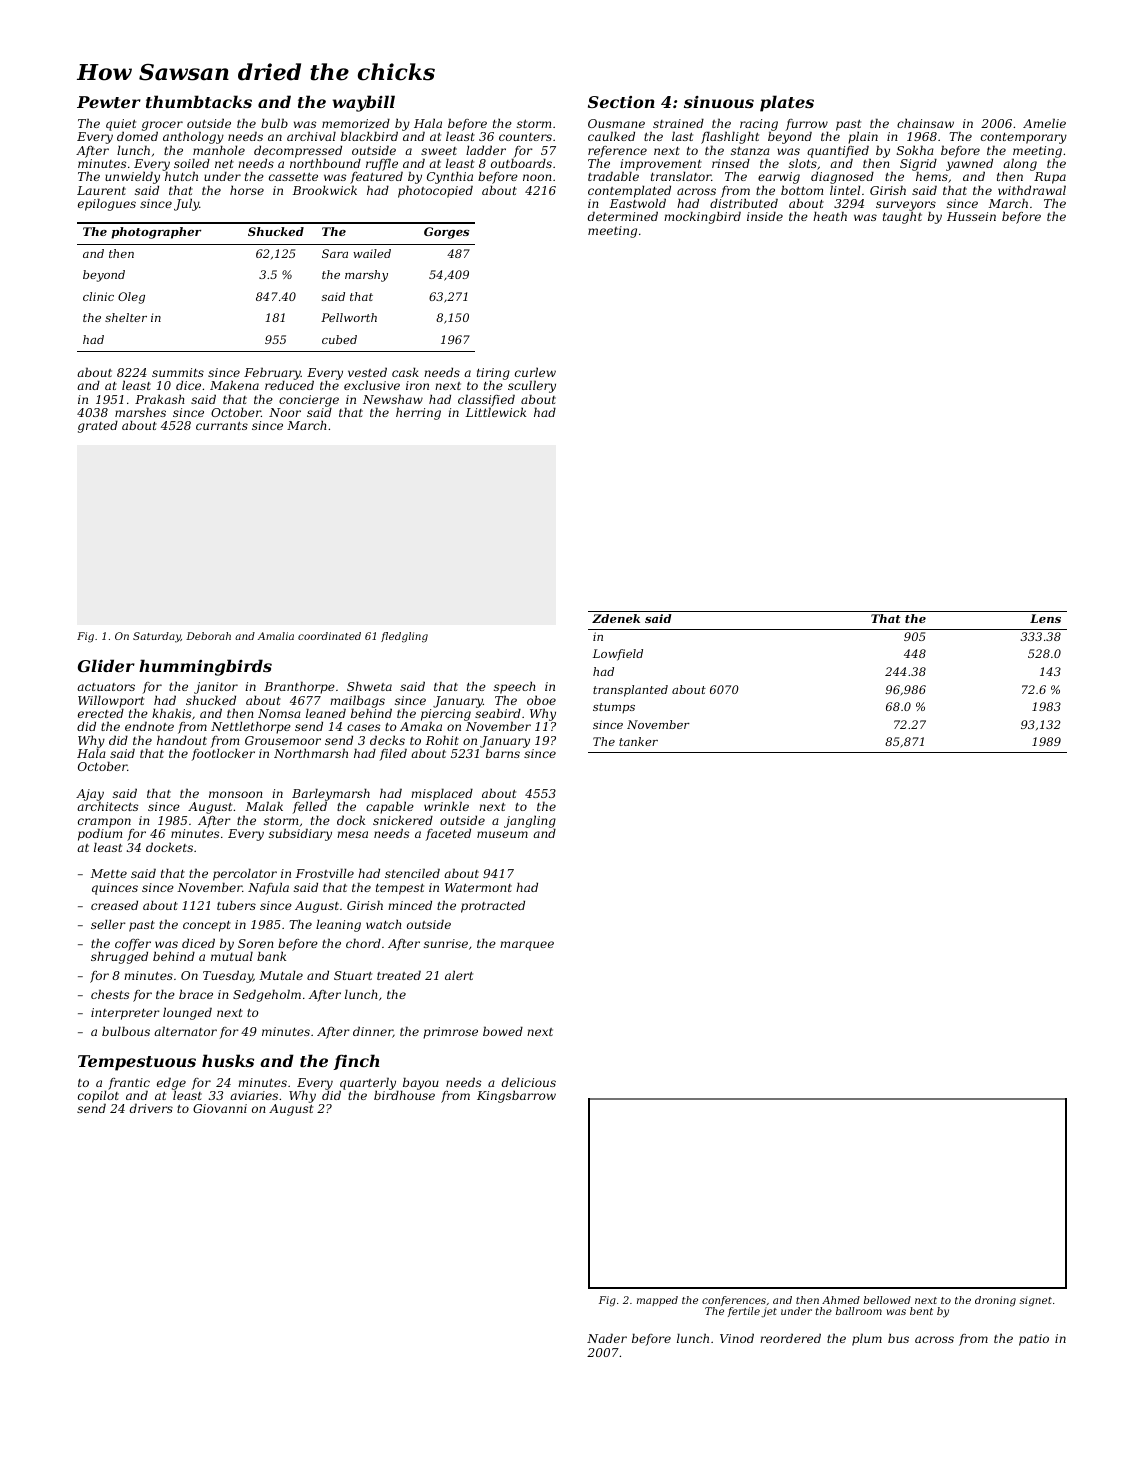  What do you see at coordinates (157, 637) in the image?
I see `Saturday` at bounding box center [157, 637].
